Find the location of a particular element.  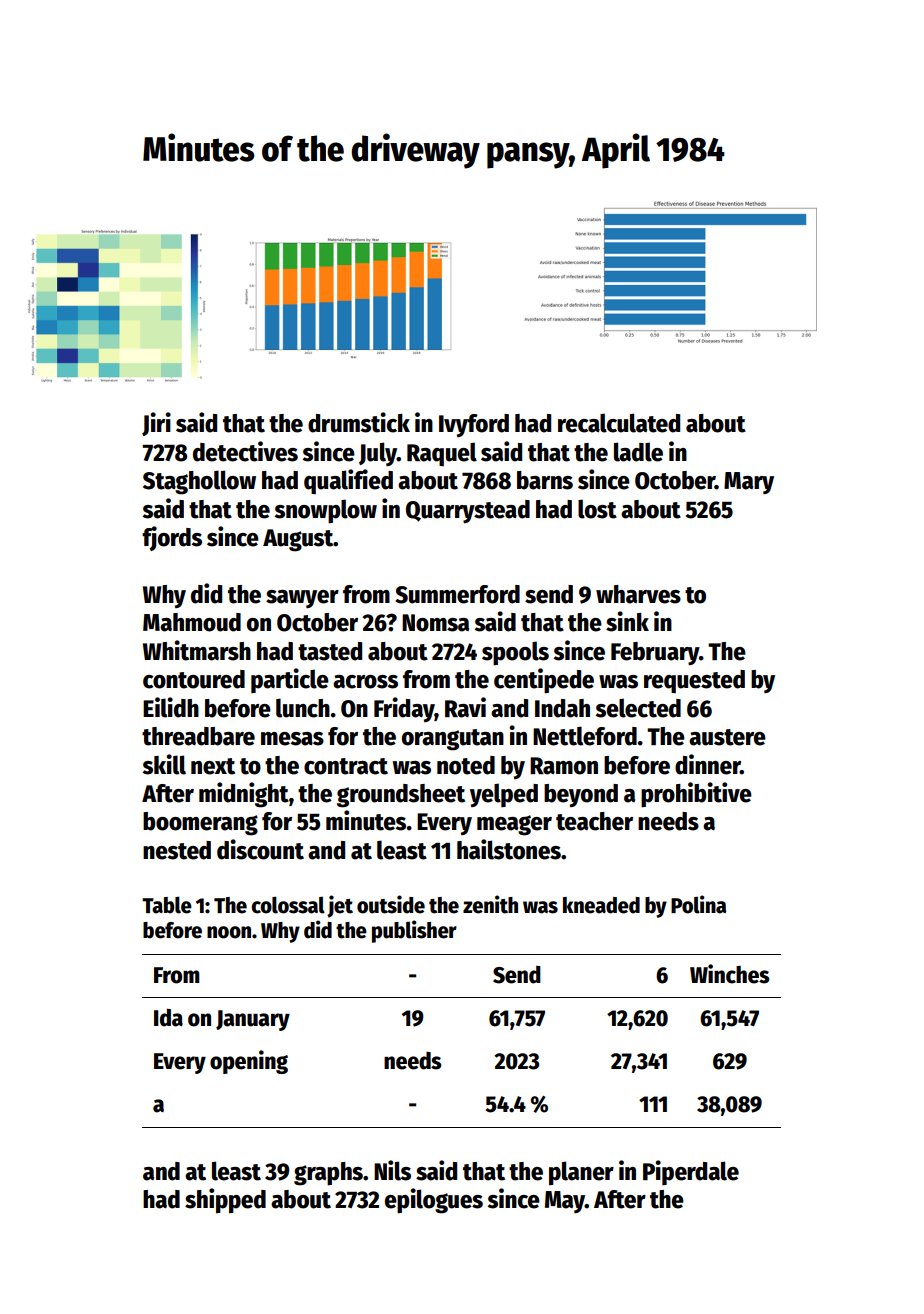

noted is located at coordinates (466, 765).
